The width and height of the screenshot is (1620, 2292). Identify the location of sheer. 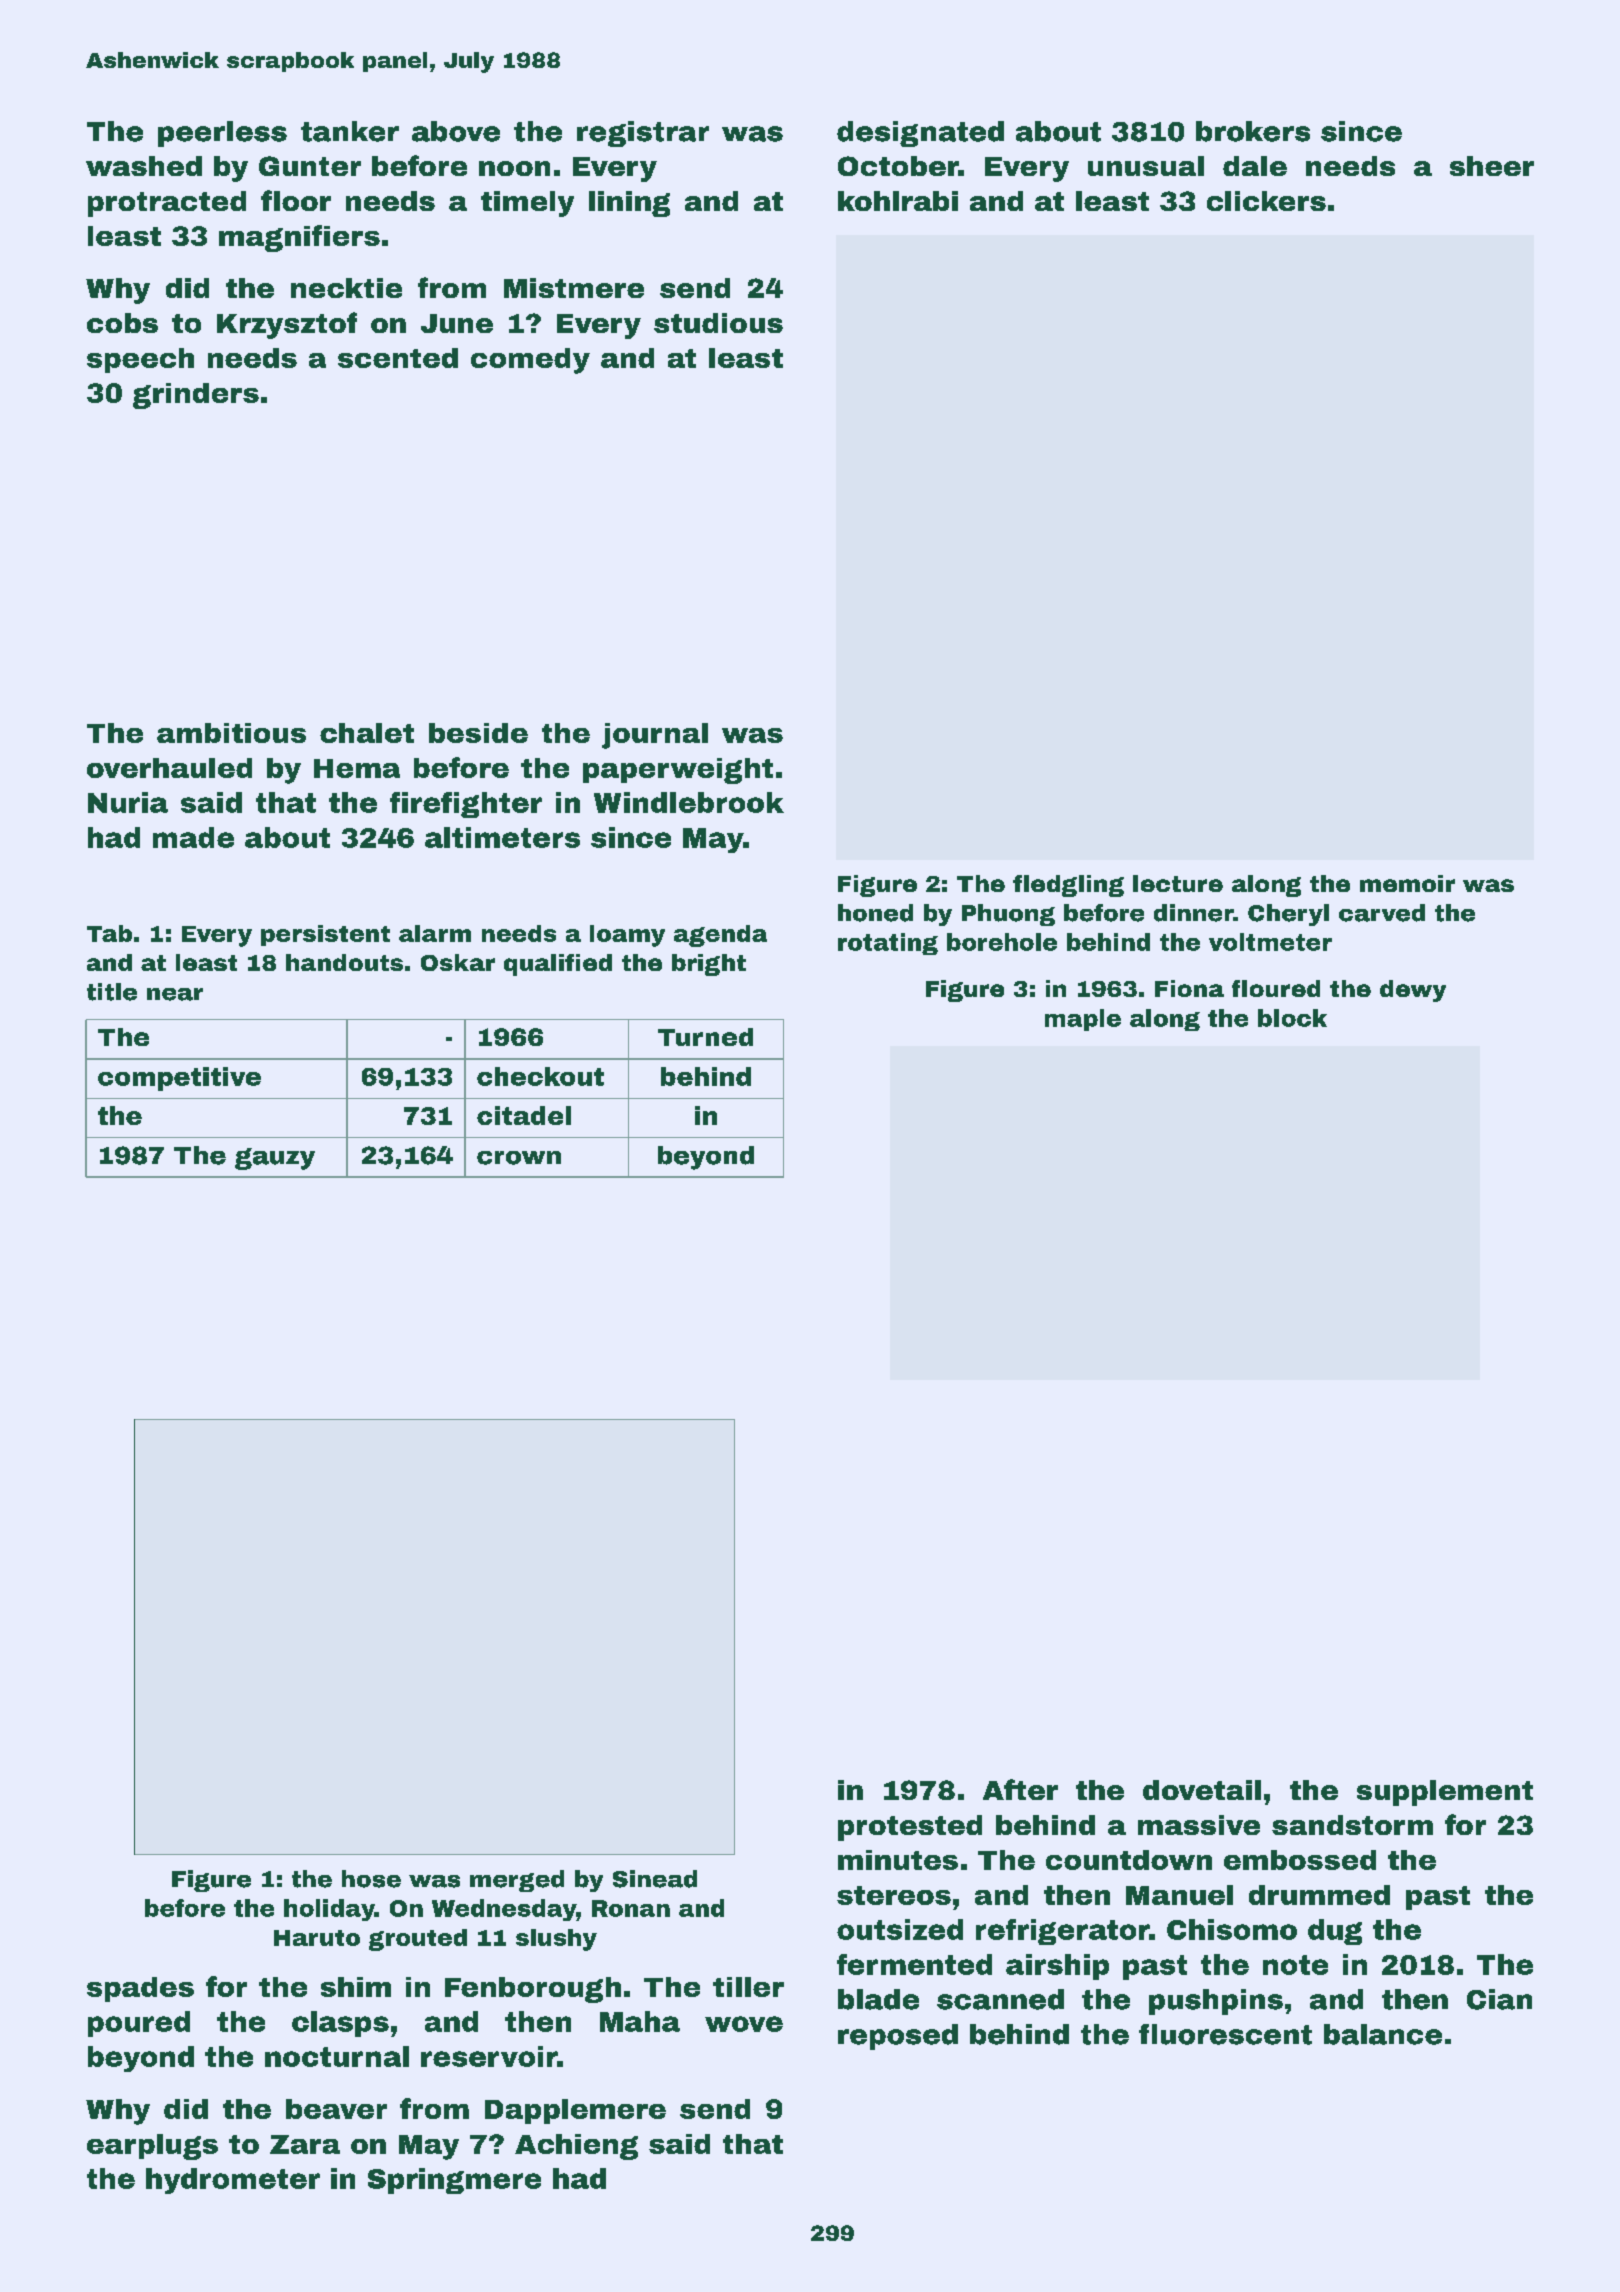
(1492, 166).
